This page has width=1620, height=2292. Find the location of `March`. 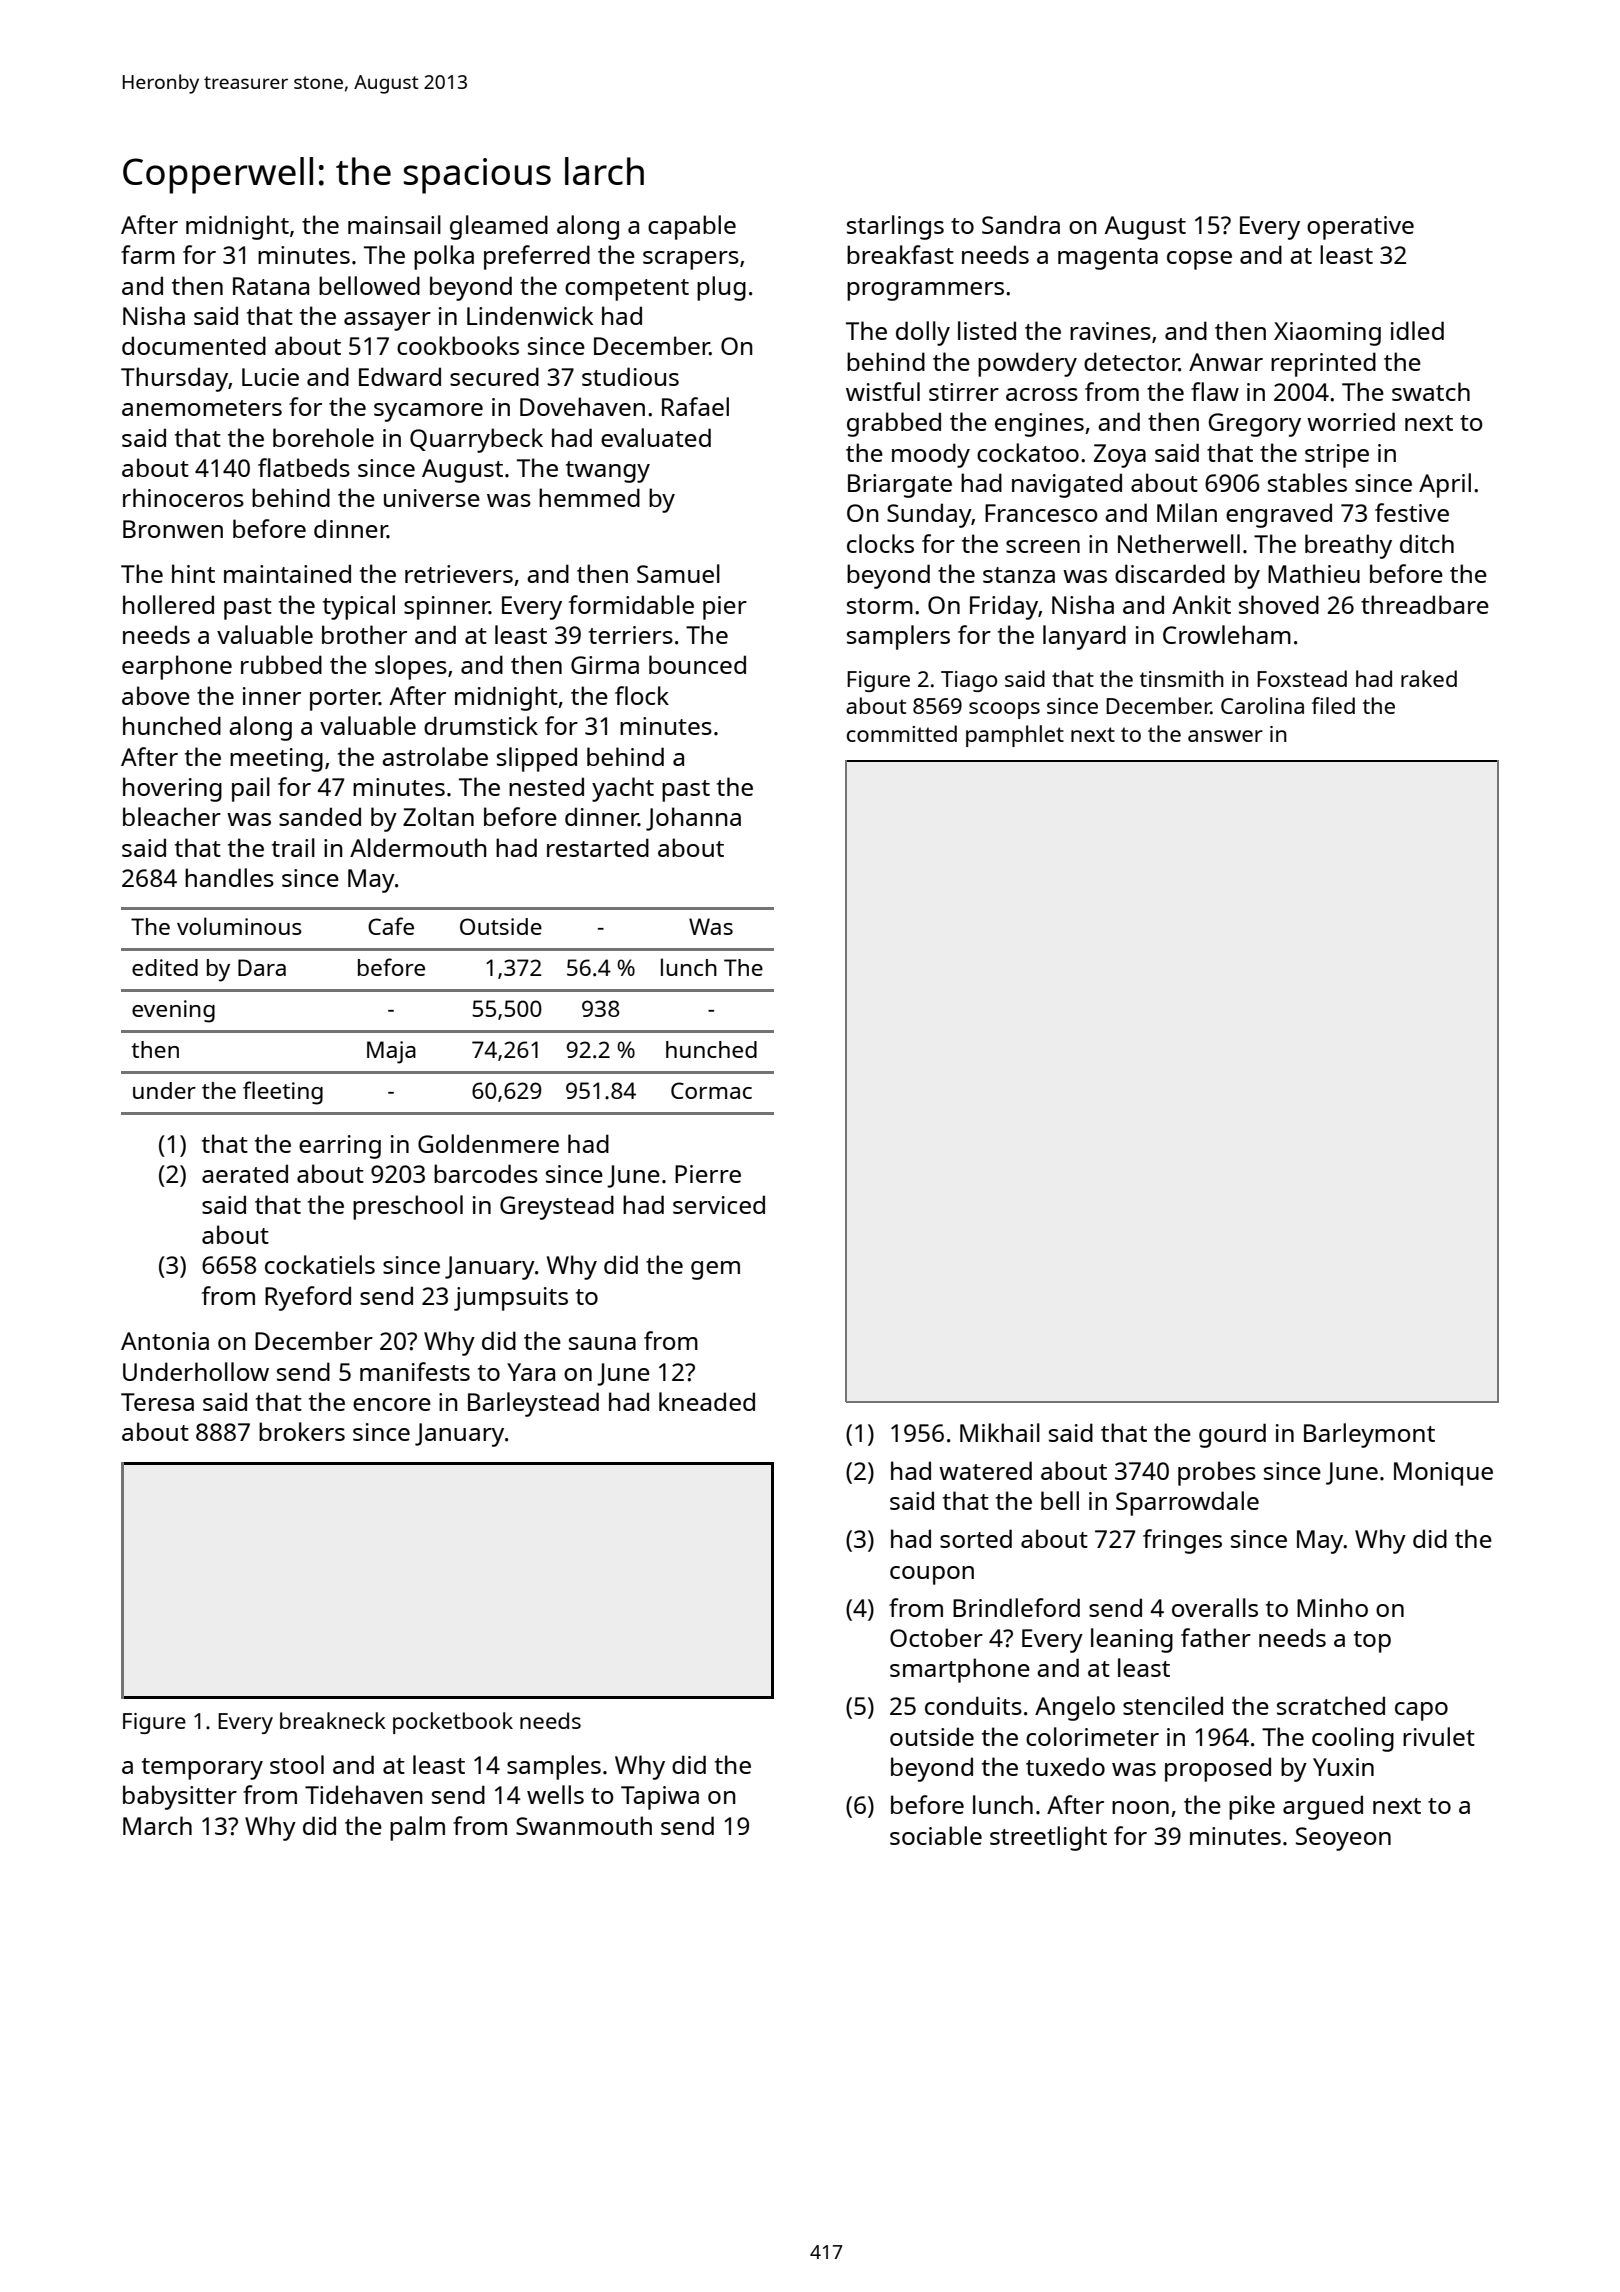

March is located at coordinates (157, 1825).
